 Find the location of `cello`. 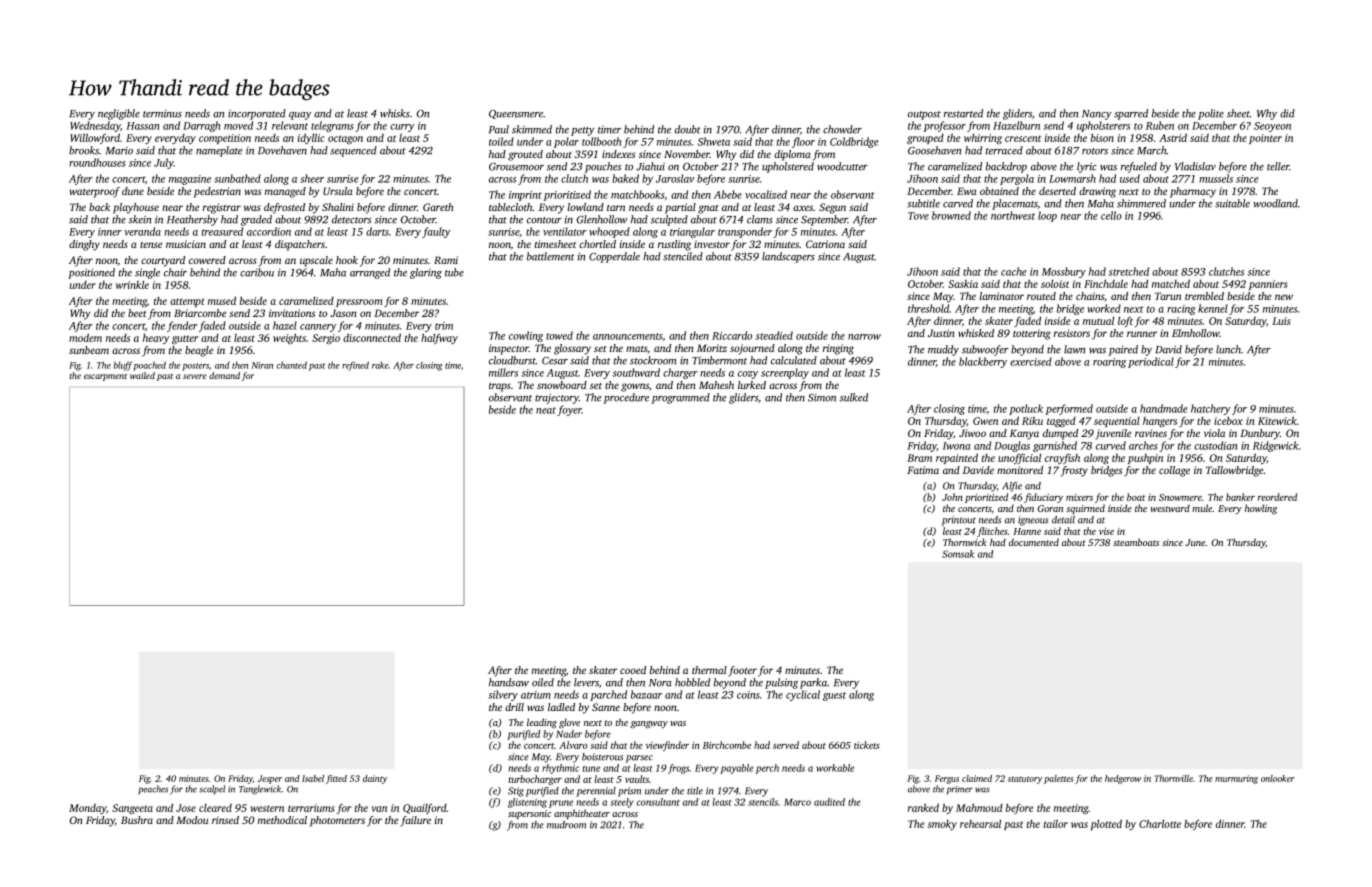

cello is located at coordinates (1111, 215).
